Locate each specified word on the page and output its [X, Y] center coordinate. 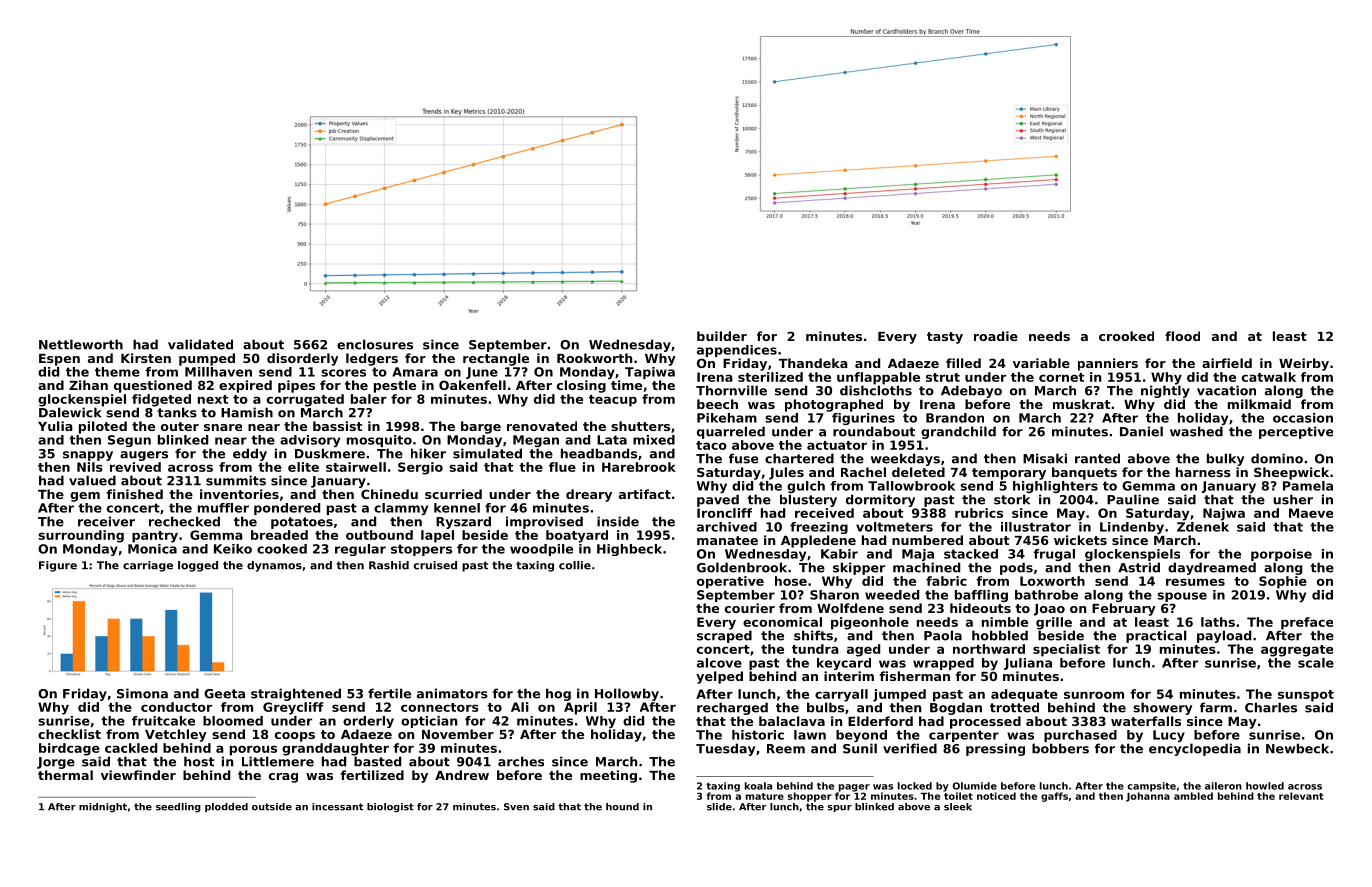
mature [765, 796]
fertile [389, 693]
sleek [958, 807]
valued [92, 480]
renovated [542, 426]
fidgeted [161, 400]
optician [429, 722]
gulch [806, 487]
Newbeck [1297, 748]
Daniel [1141, 431]
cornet [1061, 377]
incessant [337, 807]
